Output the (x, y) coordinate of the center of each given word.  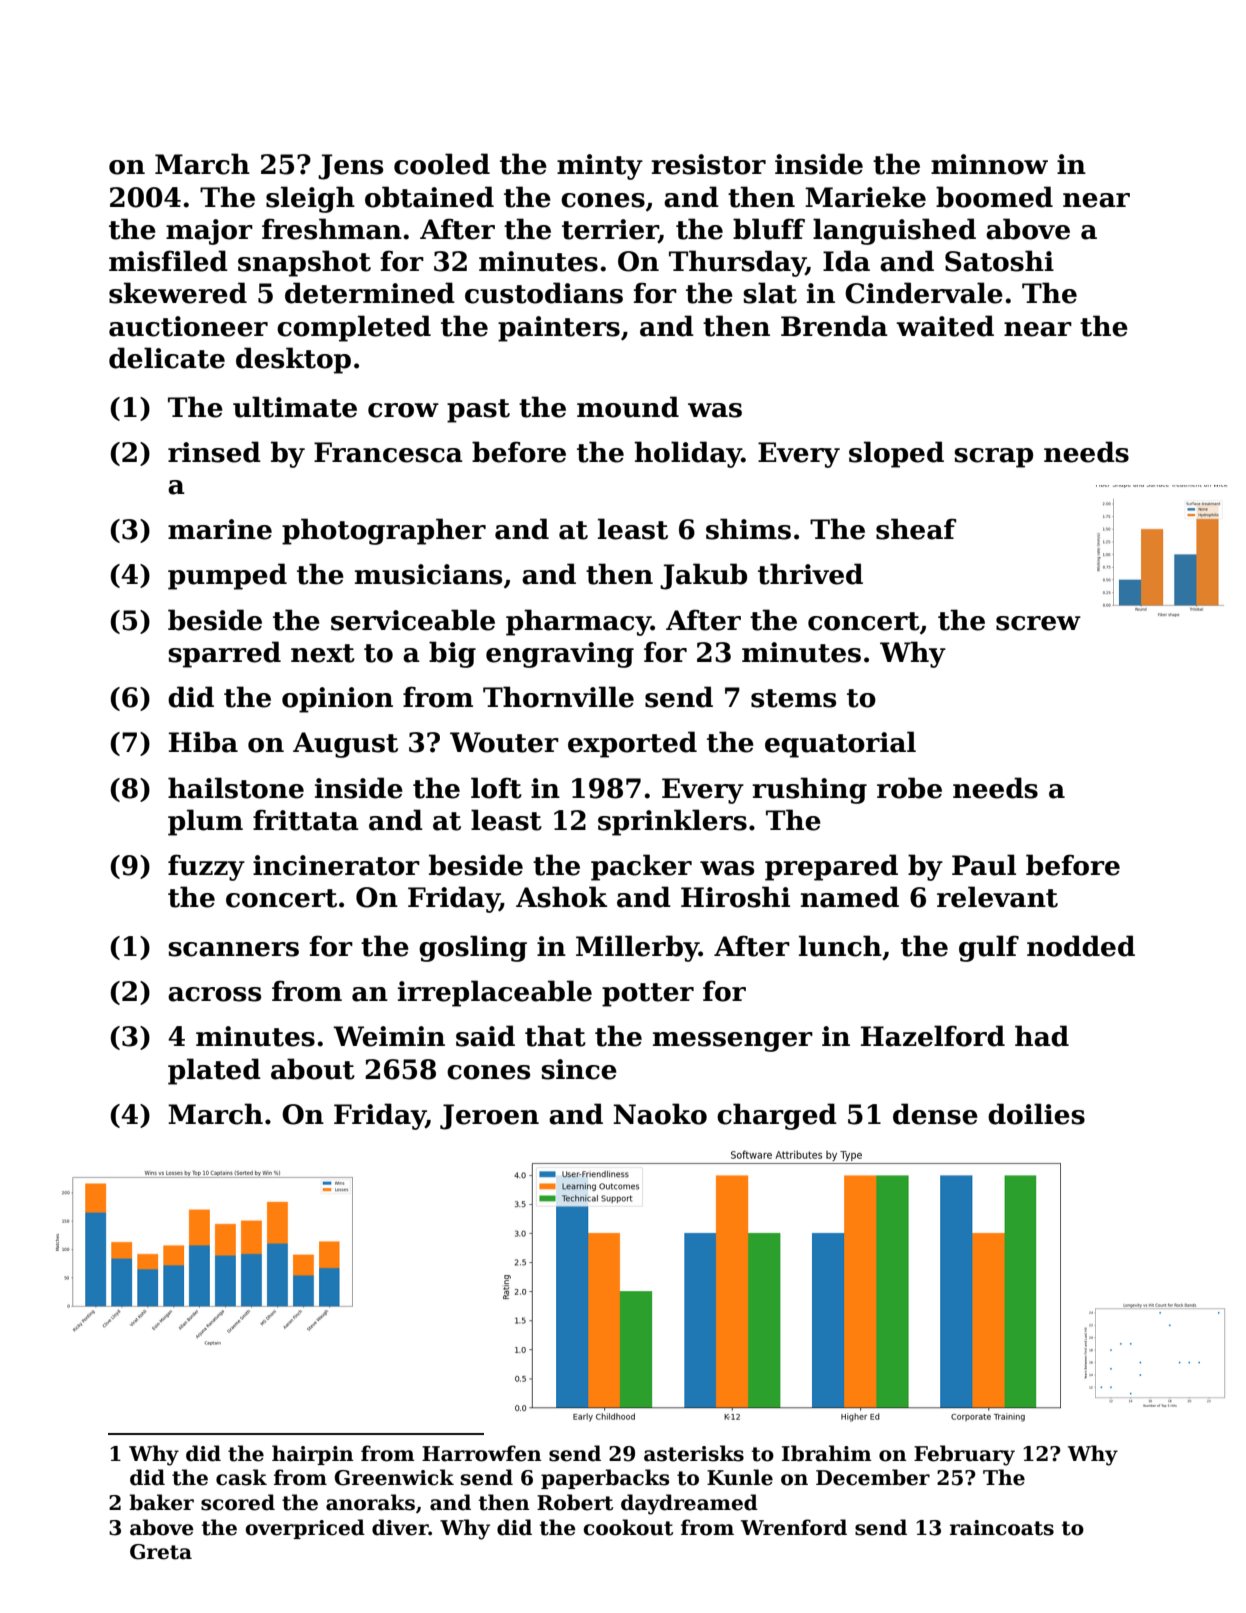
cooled (442, 164)
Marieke (865, 197)
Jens (350, 167)
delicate (167, 358)
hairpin (313, 1455)
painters (559, 329)
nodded (1081, 946)
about (313, 1069)
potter (648, 995)
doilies (1036, 1114)
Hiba (203, 742)
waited (945, 326)
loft (496, 788)
